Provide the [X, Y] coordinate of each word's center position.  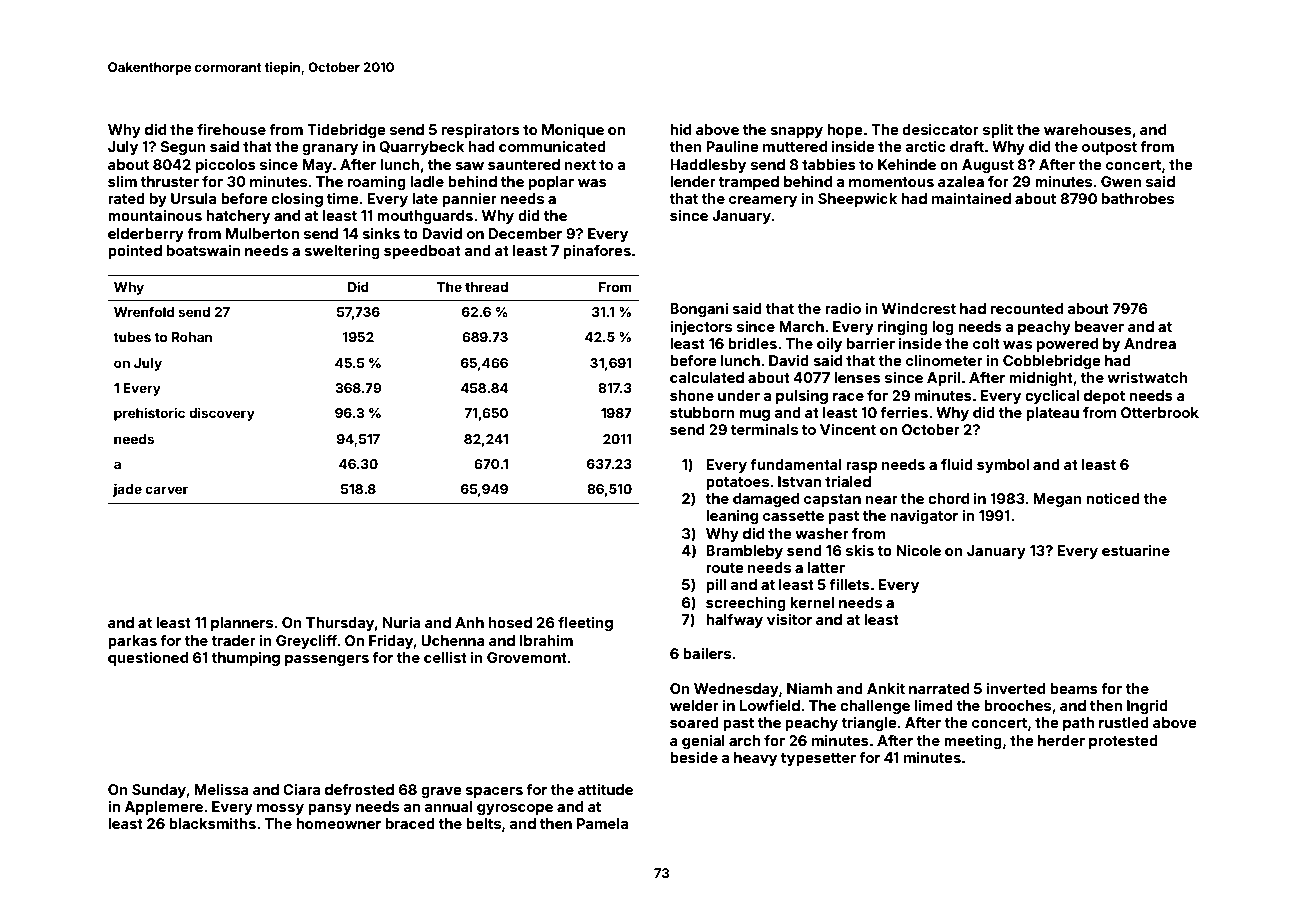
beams [1074, 688]
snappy [796, 132]
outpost [1109, 148]
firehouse [231, 129]
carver [166, 490]
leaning [732, 517]
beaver [1099, 326]
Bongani [699, 310]
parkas [132, 642]
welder [694, 705]
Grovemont [527, 657]
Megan [1057, 500]
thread [486, 287]
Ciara [301, 789]
